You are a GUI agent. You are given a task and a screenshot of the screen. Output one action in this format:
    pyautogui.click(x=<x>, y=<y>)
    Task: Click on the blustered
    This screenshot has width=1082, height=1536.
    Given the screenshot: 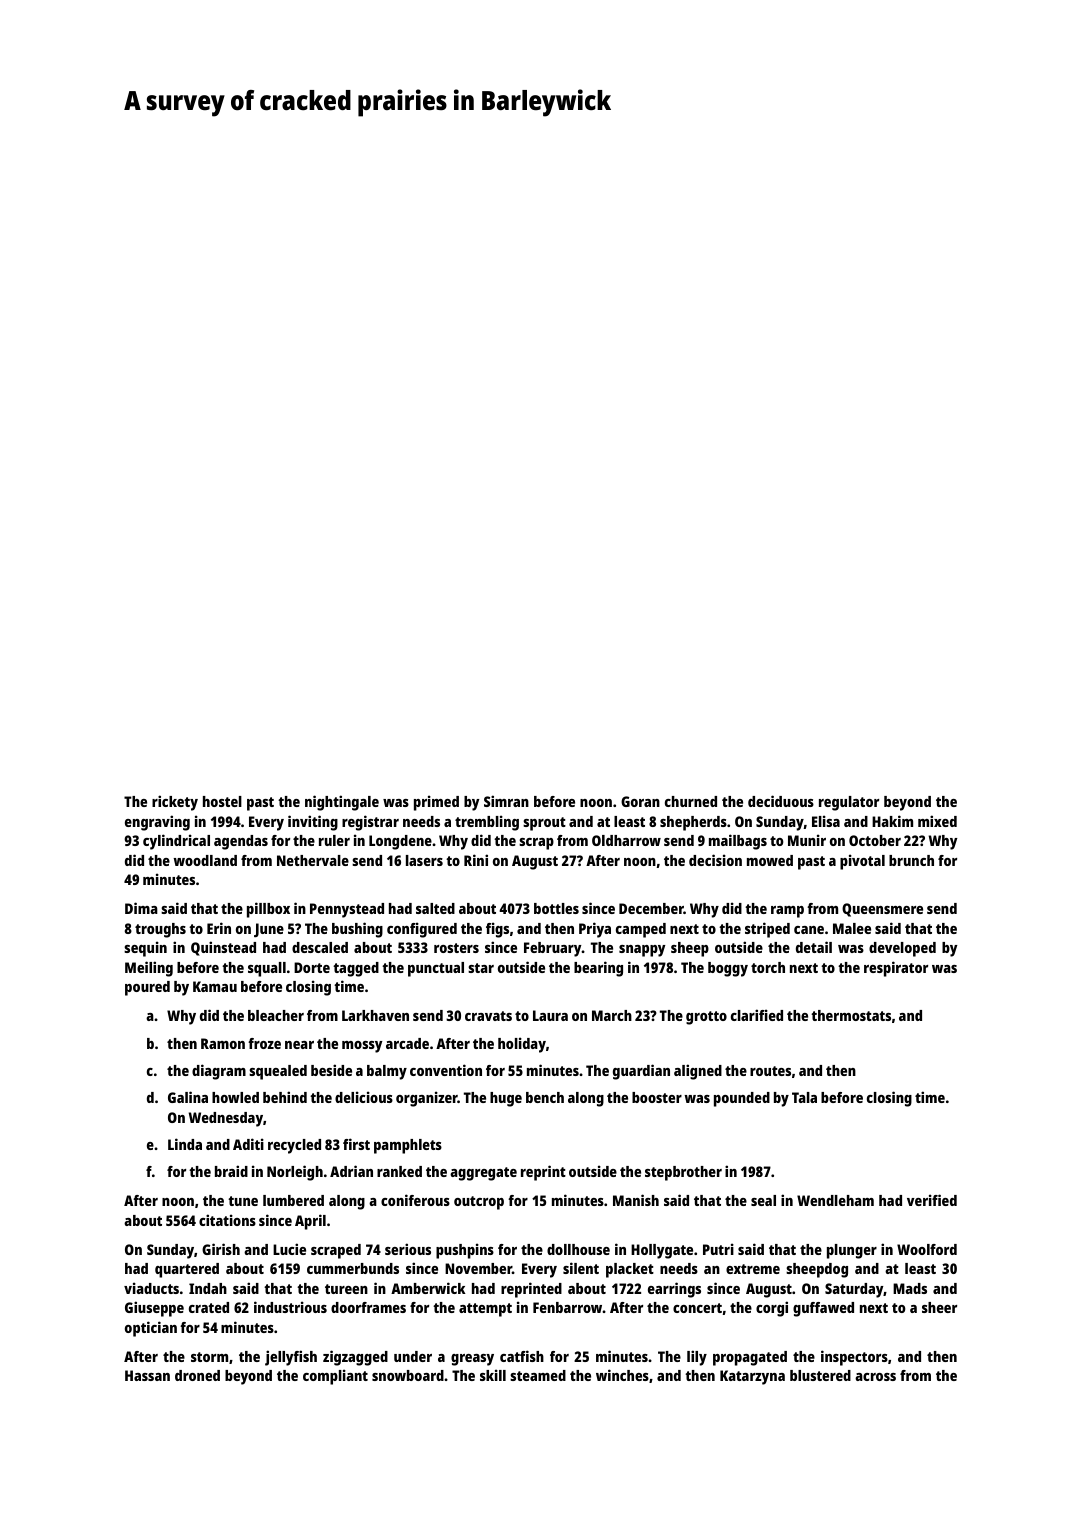 What is the action you would take?
    pyautogui.click(x=820, y=1375)
